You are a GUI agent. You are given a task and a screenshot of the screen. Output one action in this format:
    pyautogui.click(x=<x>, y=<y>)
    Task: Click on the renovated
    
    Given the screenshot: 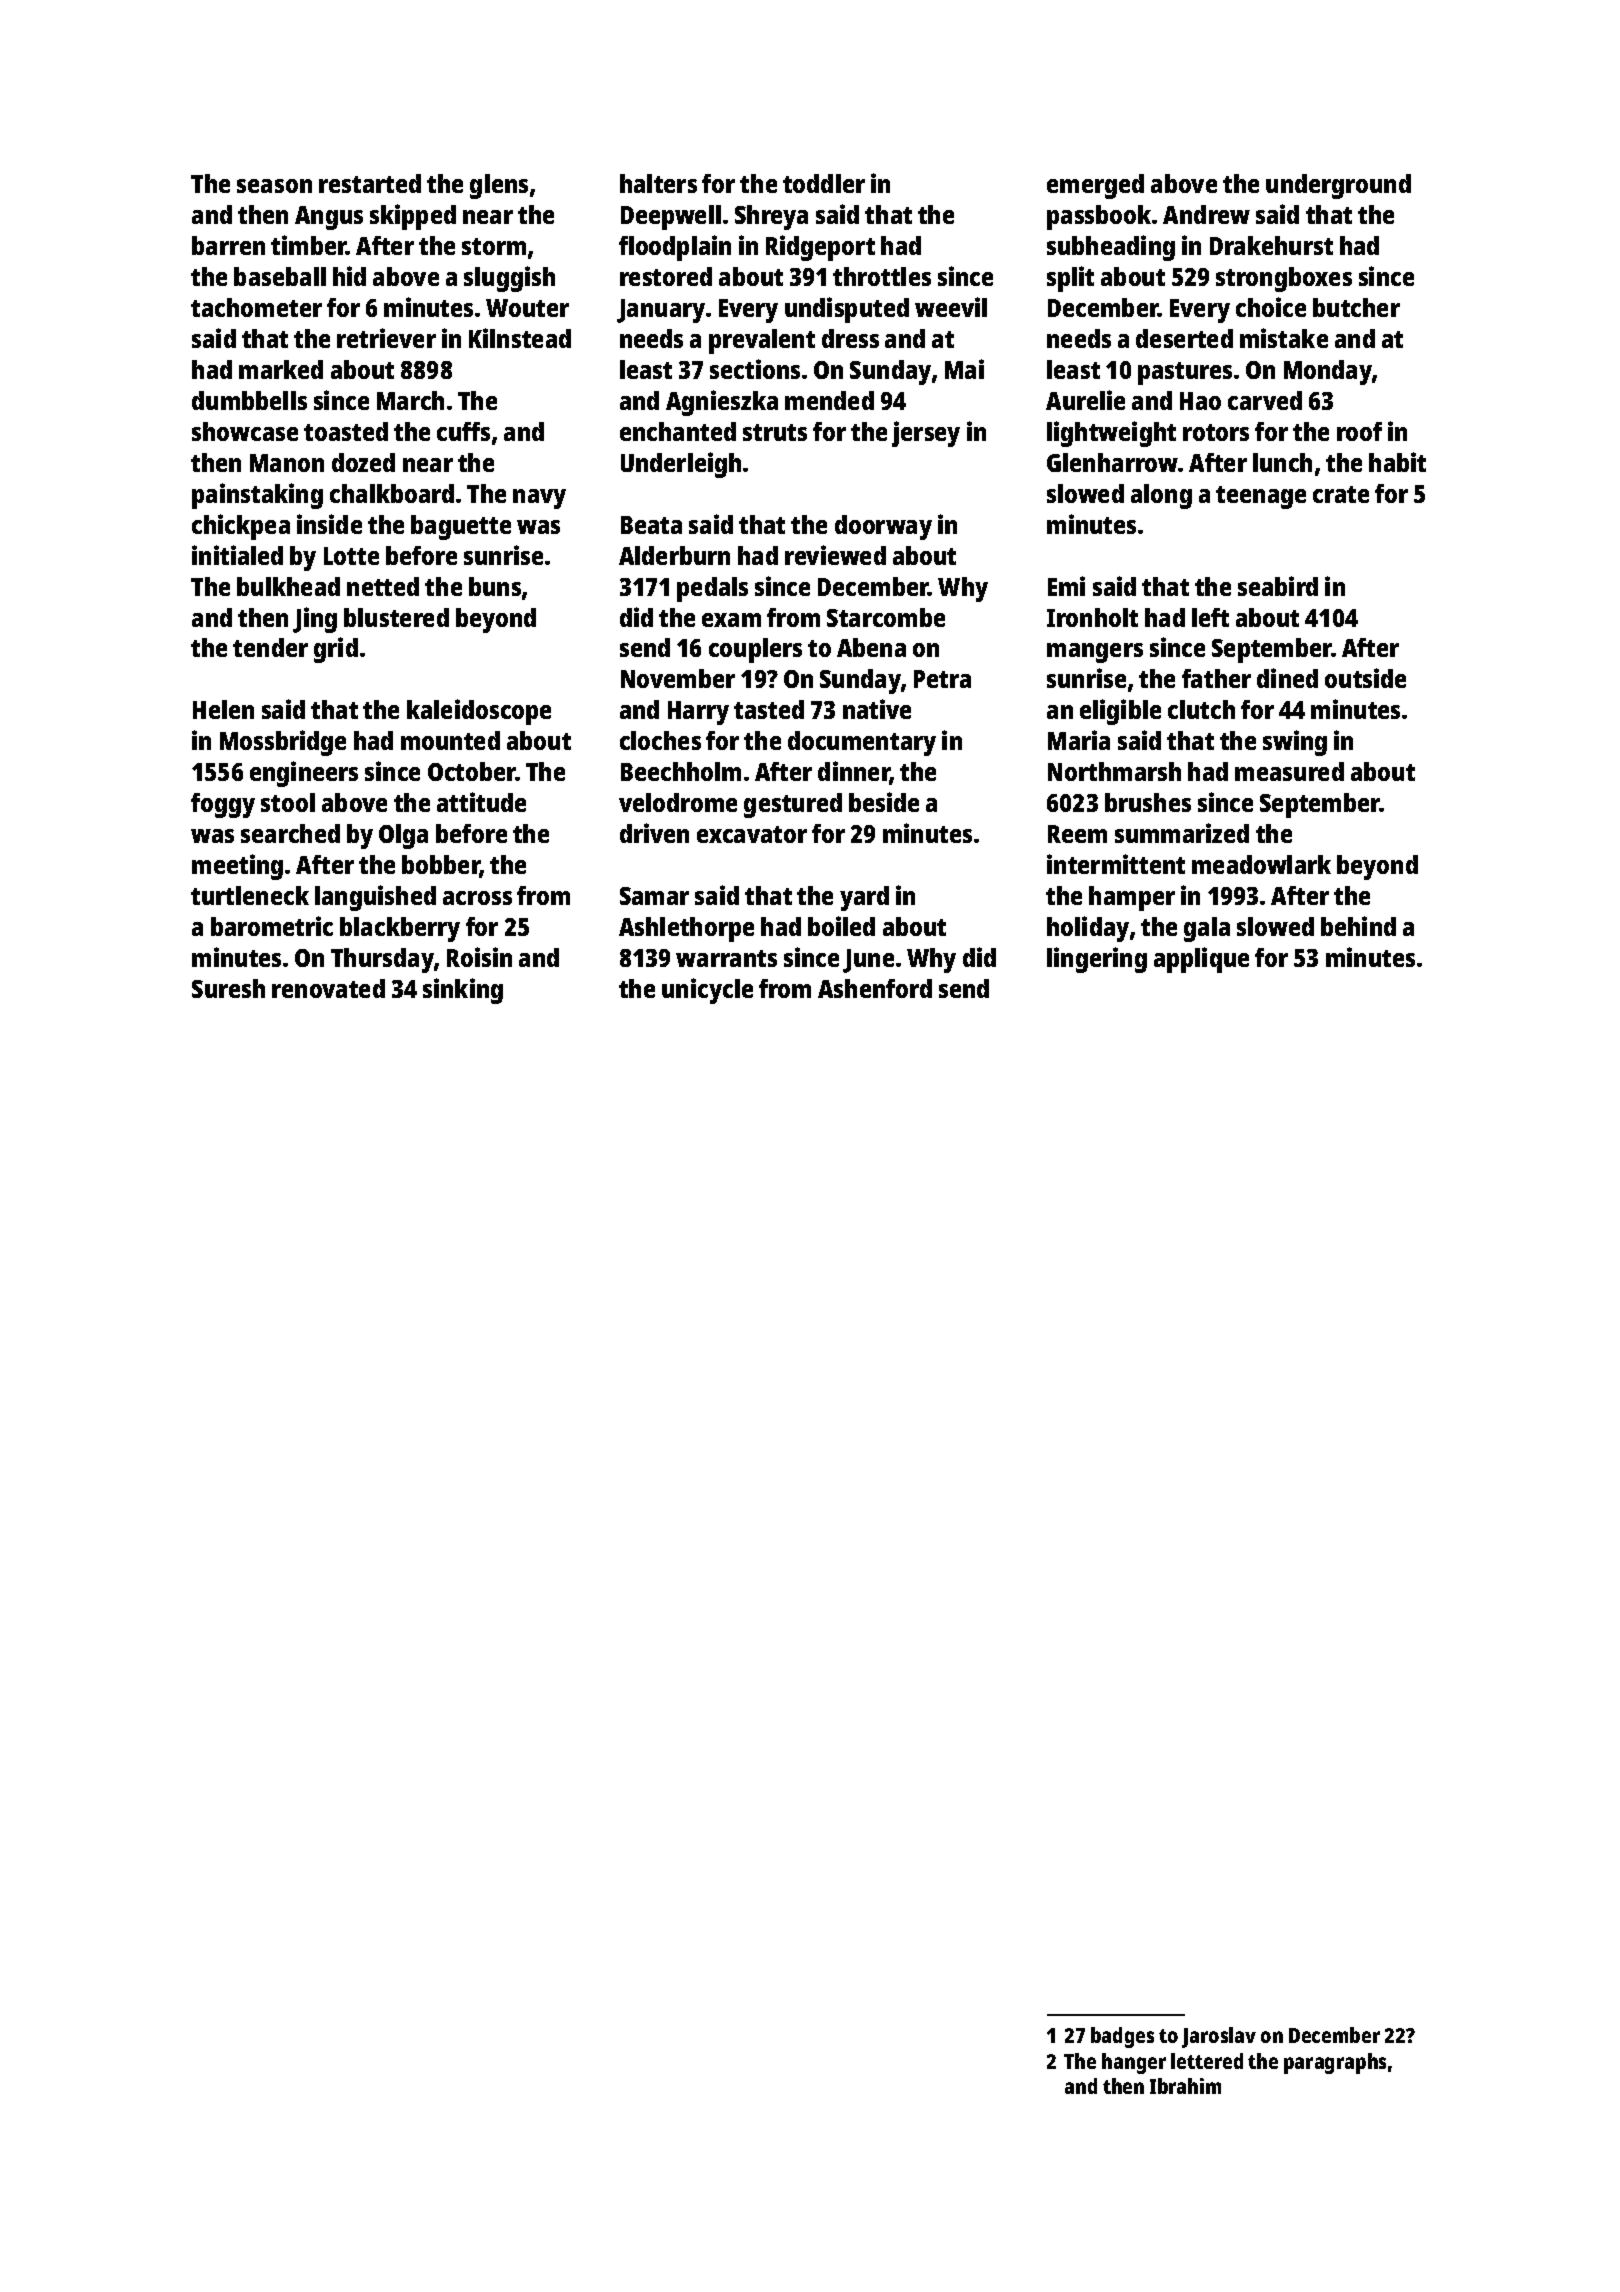 What is the action you would take?
    pyautogui.click(x=328, y=988)
